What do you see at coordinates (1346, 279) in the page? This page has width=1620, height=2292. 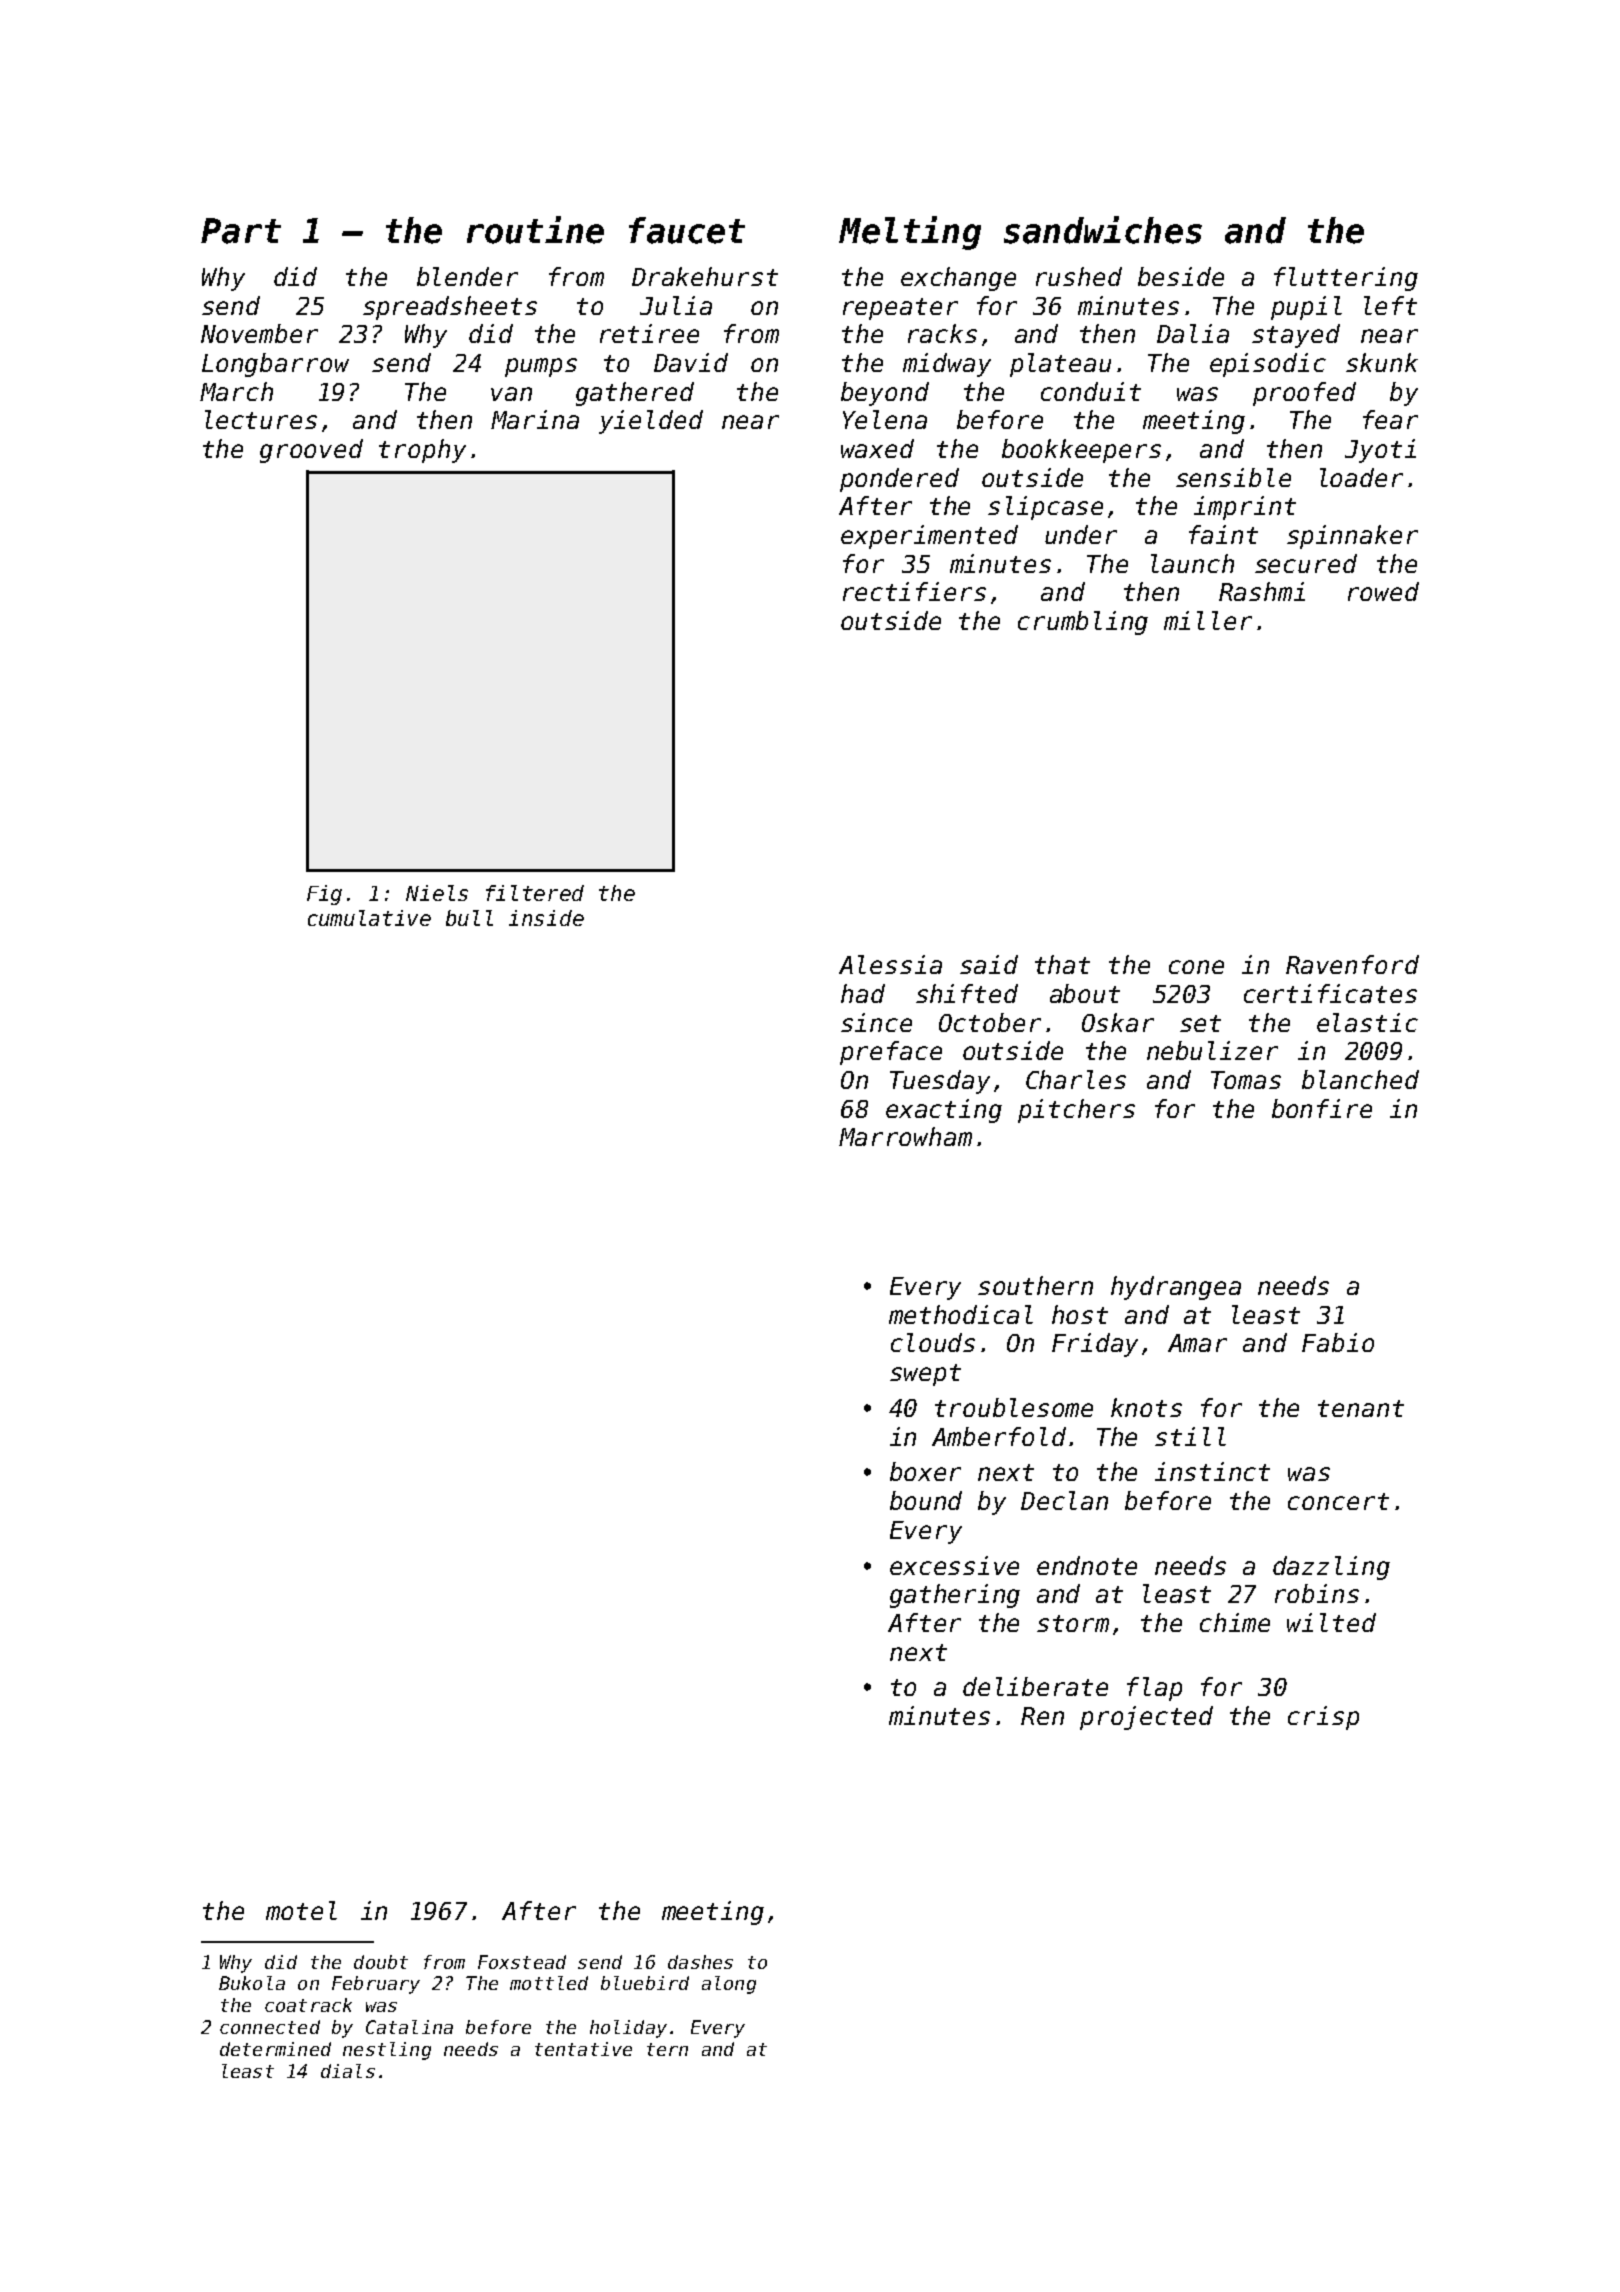 I see `fluttering` at bounding box center [1346, 279].
